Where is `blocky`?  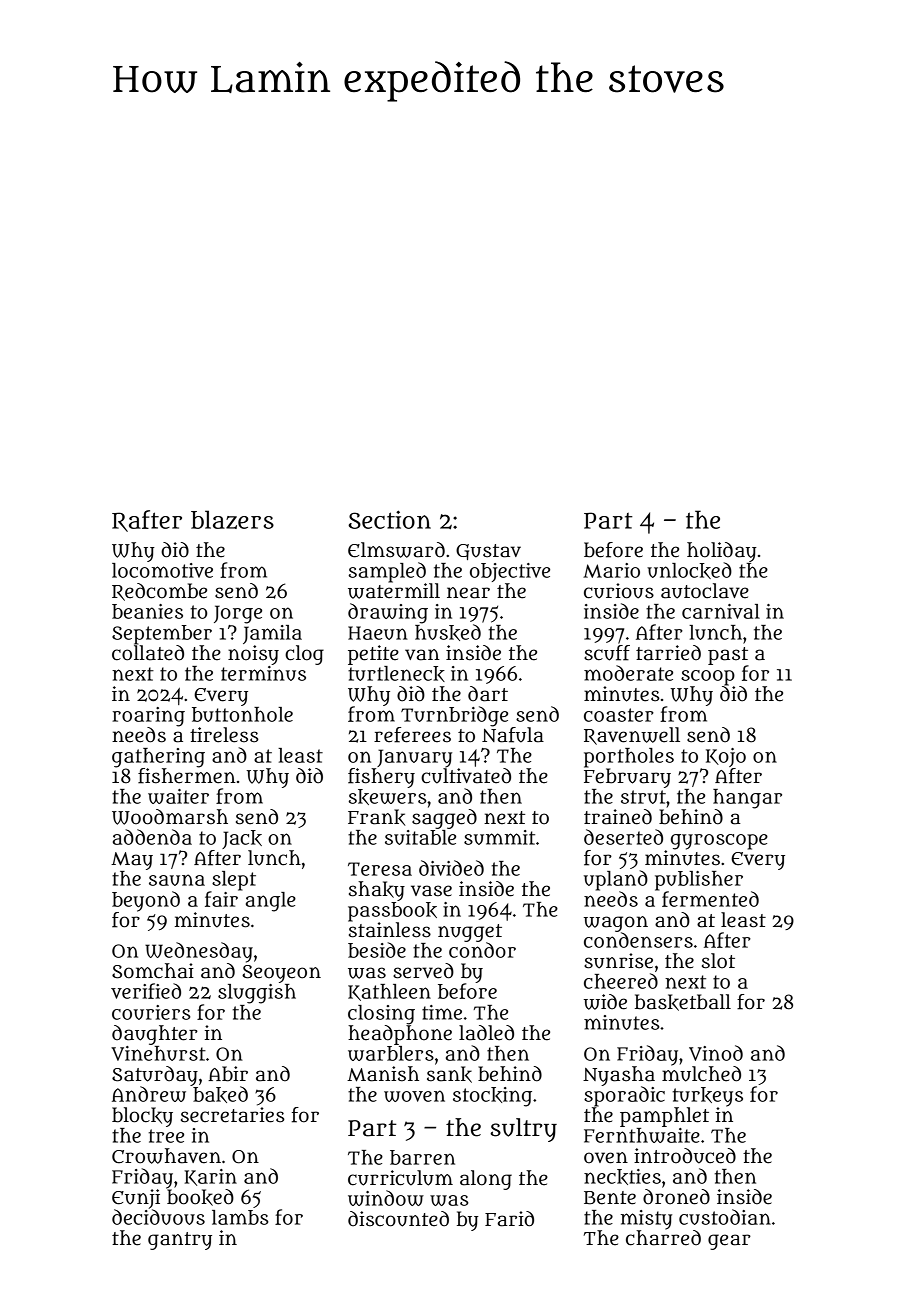
blocky is located at coordinates (142, 1117).
